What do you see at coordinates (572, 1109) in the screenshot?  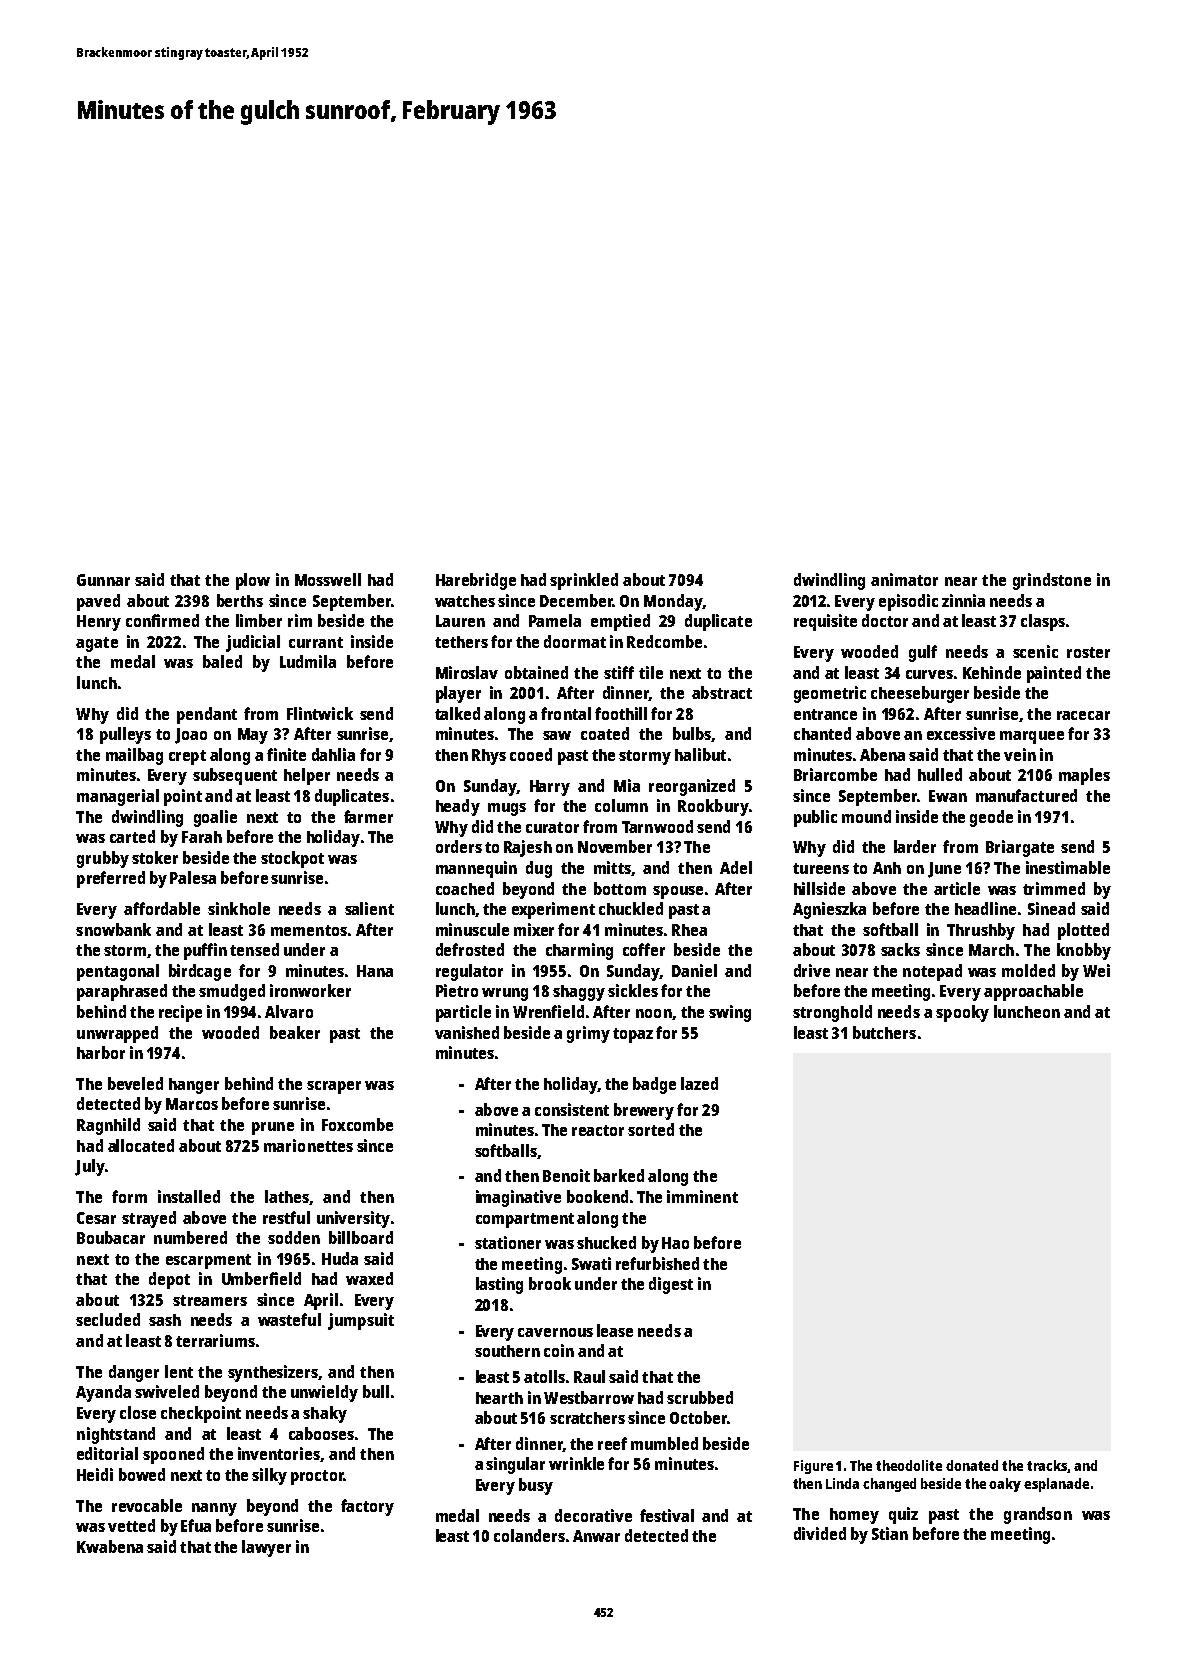 I see `consistent` at bounding box center [572, 1109].
